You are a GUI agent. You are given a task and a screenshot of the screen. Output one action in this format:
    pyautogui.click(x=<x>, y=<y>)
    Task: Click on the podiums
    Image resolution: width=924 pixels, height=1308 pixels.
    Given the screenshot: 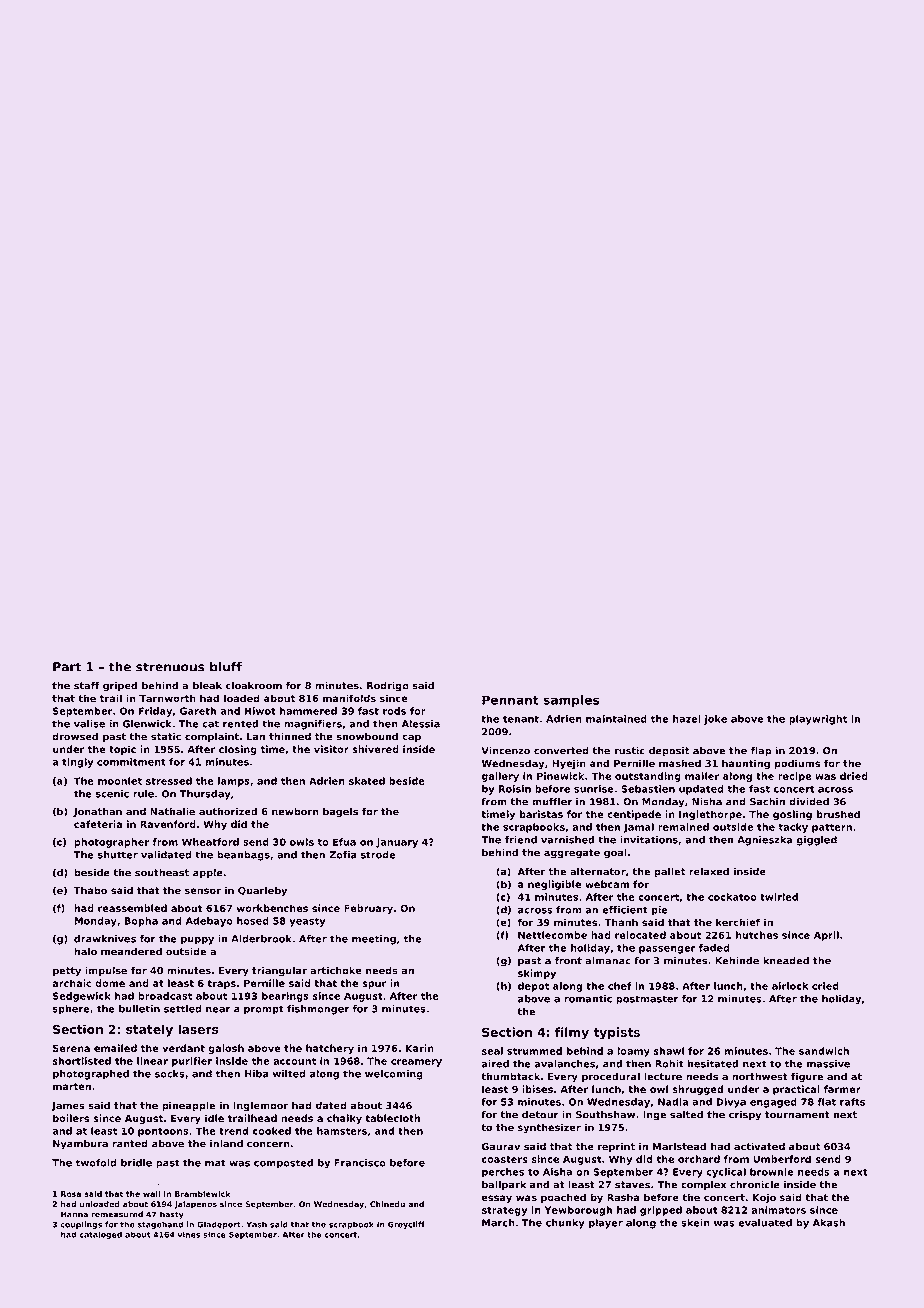 What is the action you would take?
    pyautogui.click(x=797, y=764)
